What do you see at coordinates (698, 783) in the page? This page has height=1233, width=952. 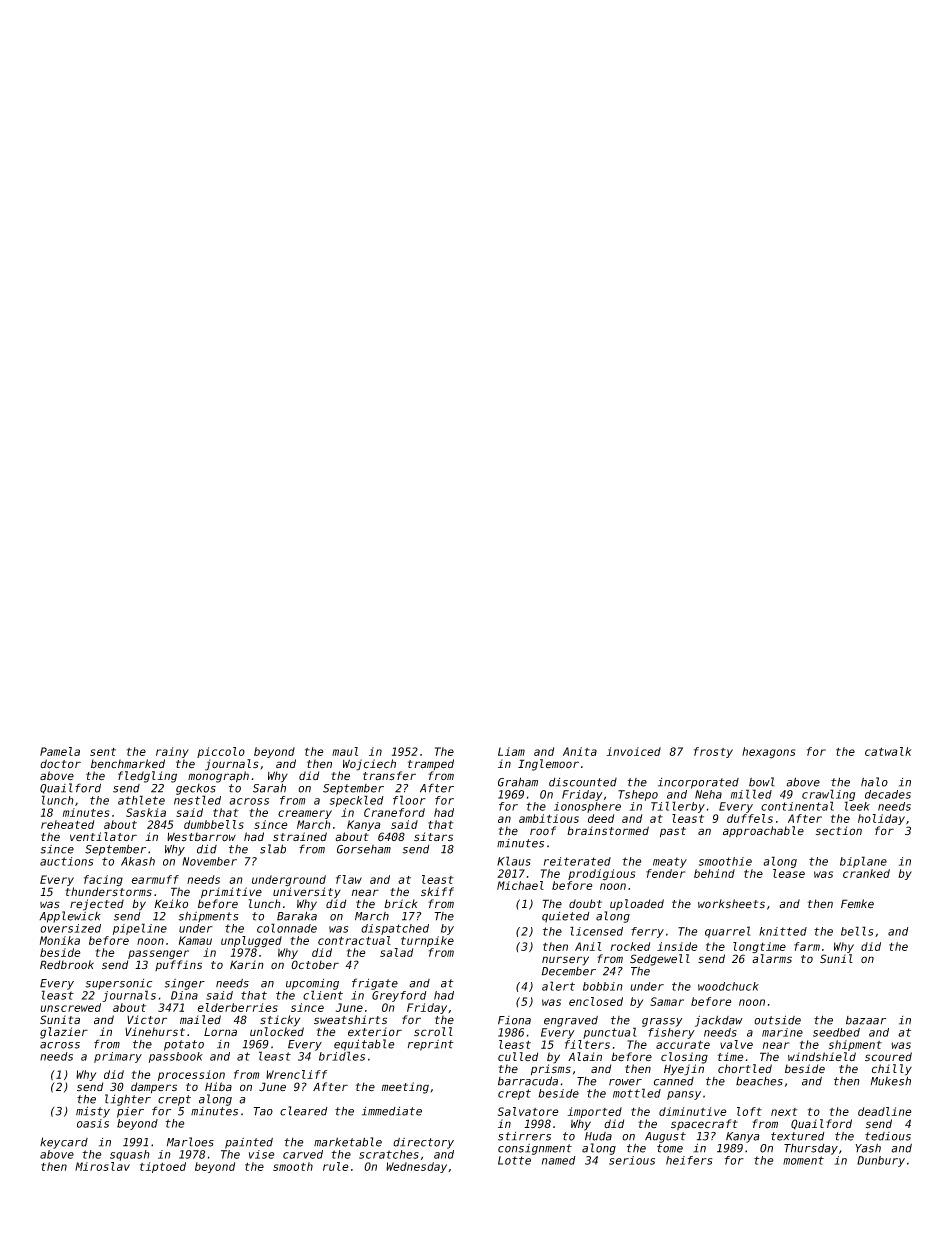 I see `incorporated` at bounding box center [698, 783].
